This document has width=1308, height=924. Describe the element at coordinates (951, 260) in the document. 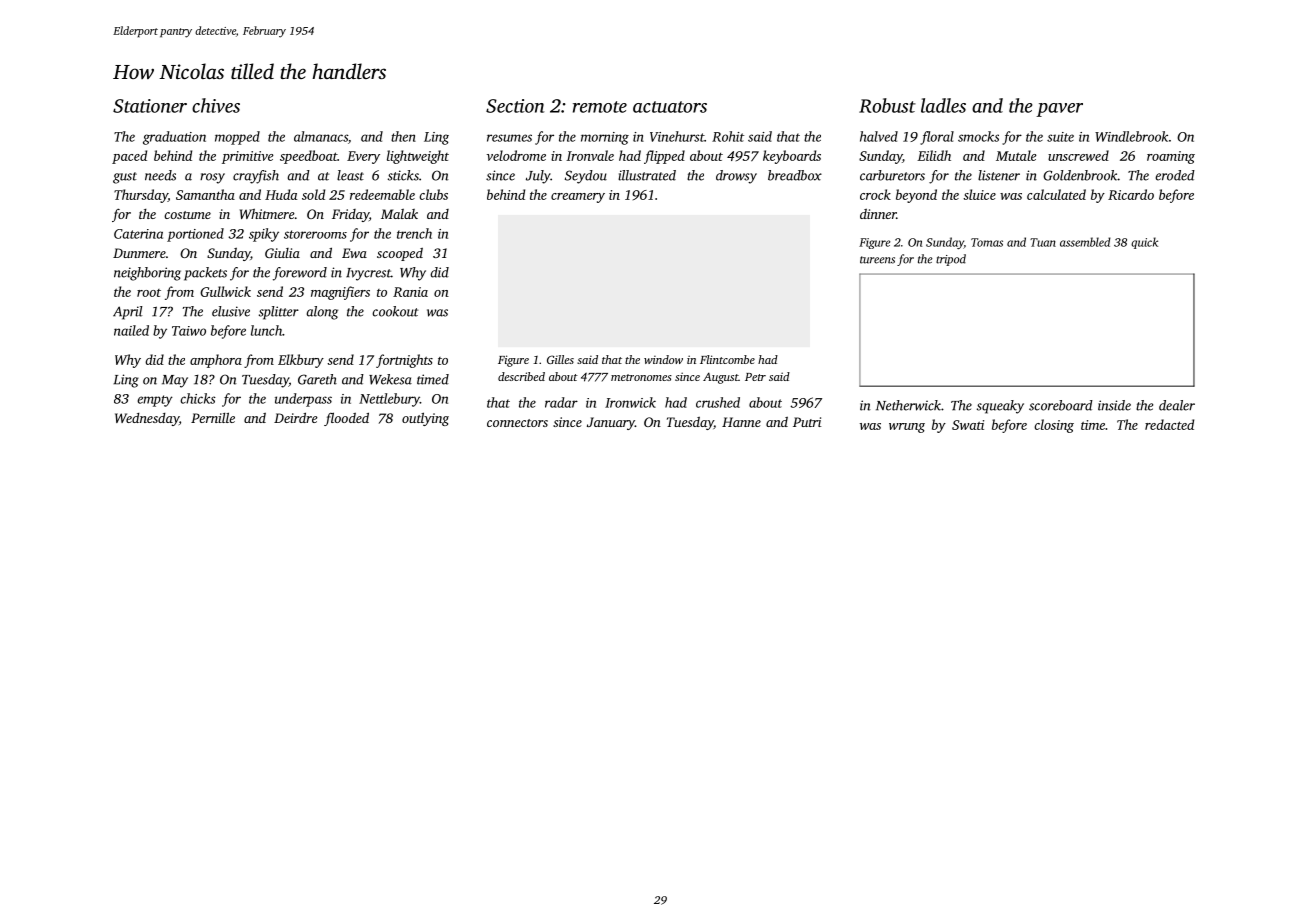

I see `tripod` at that location.
